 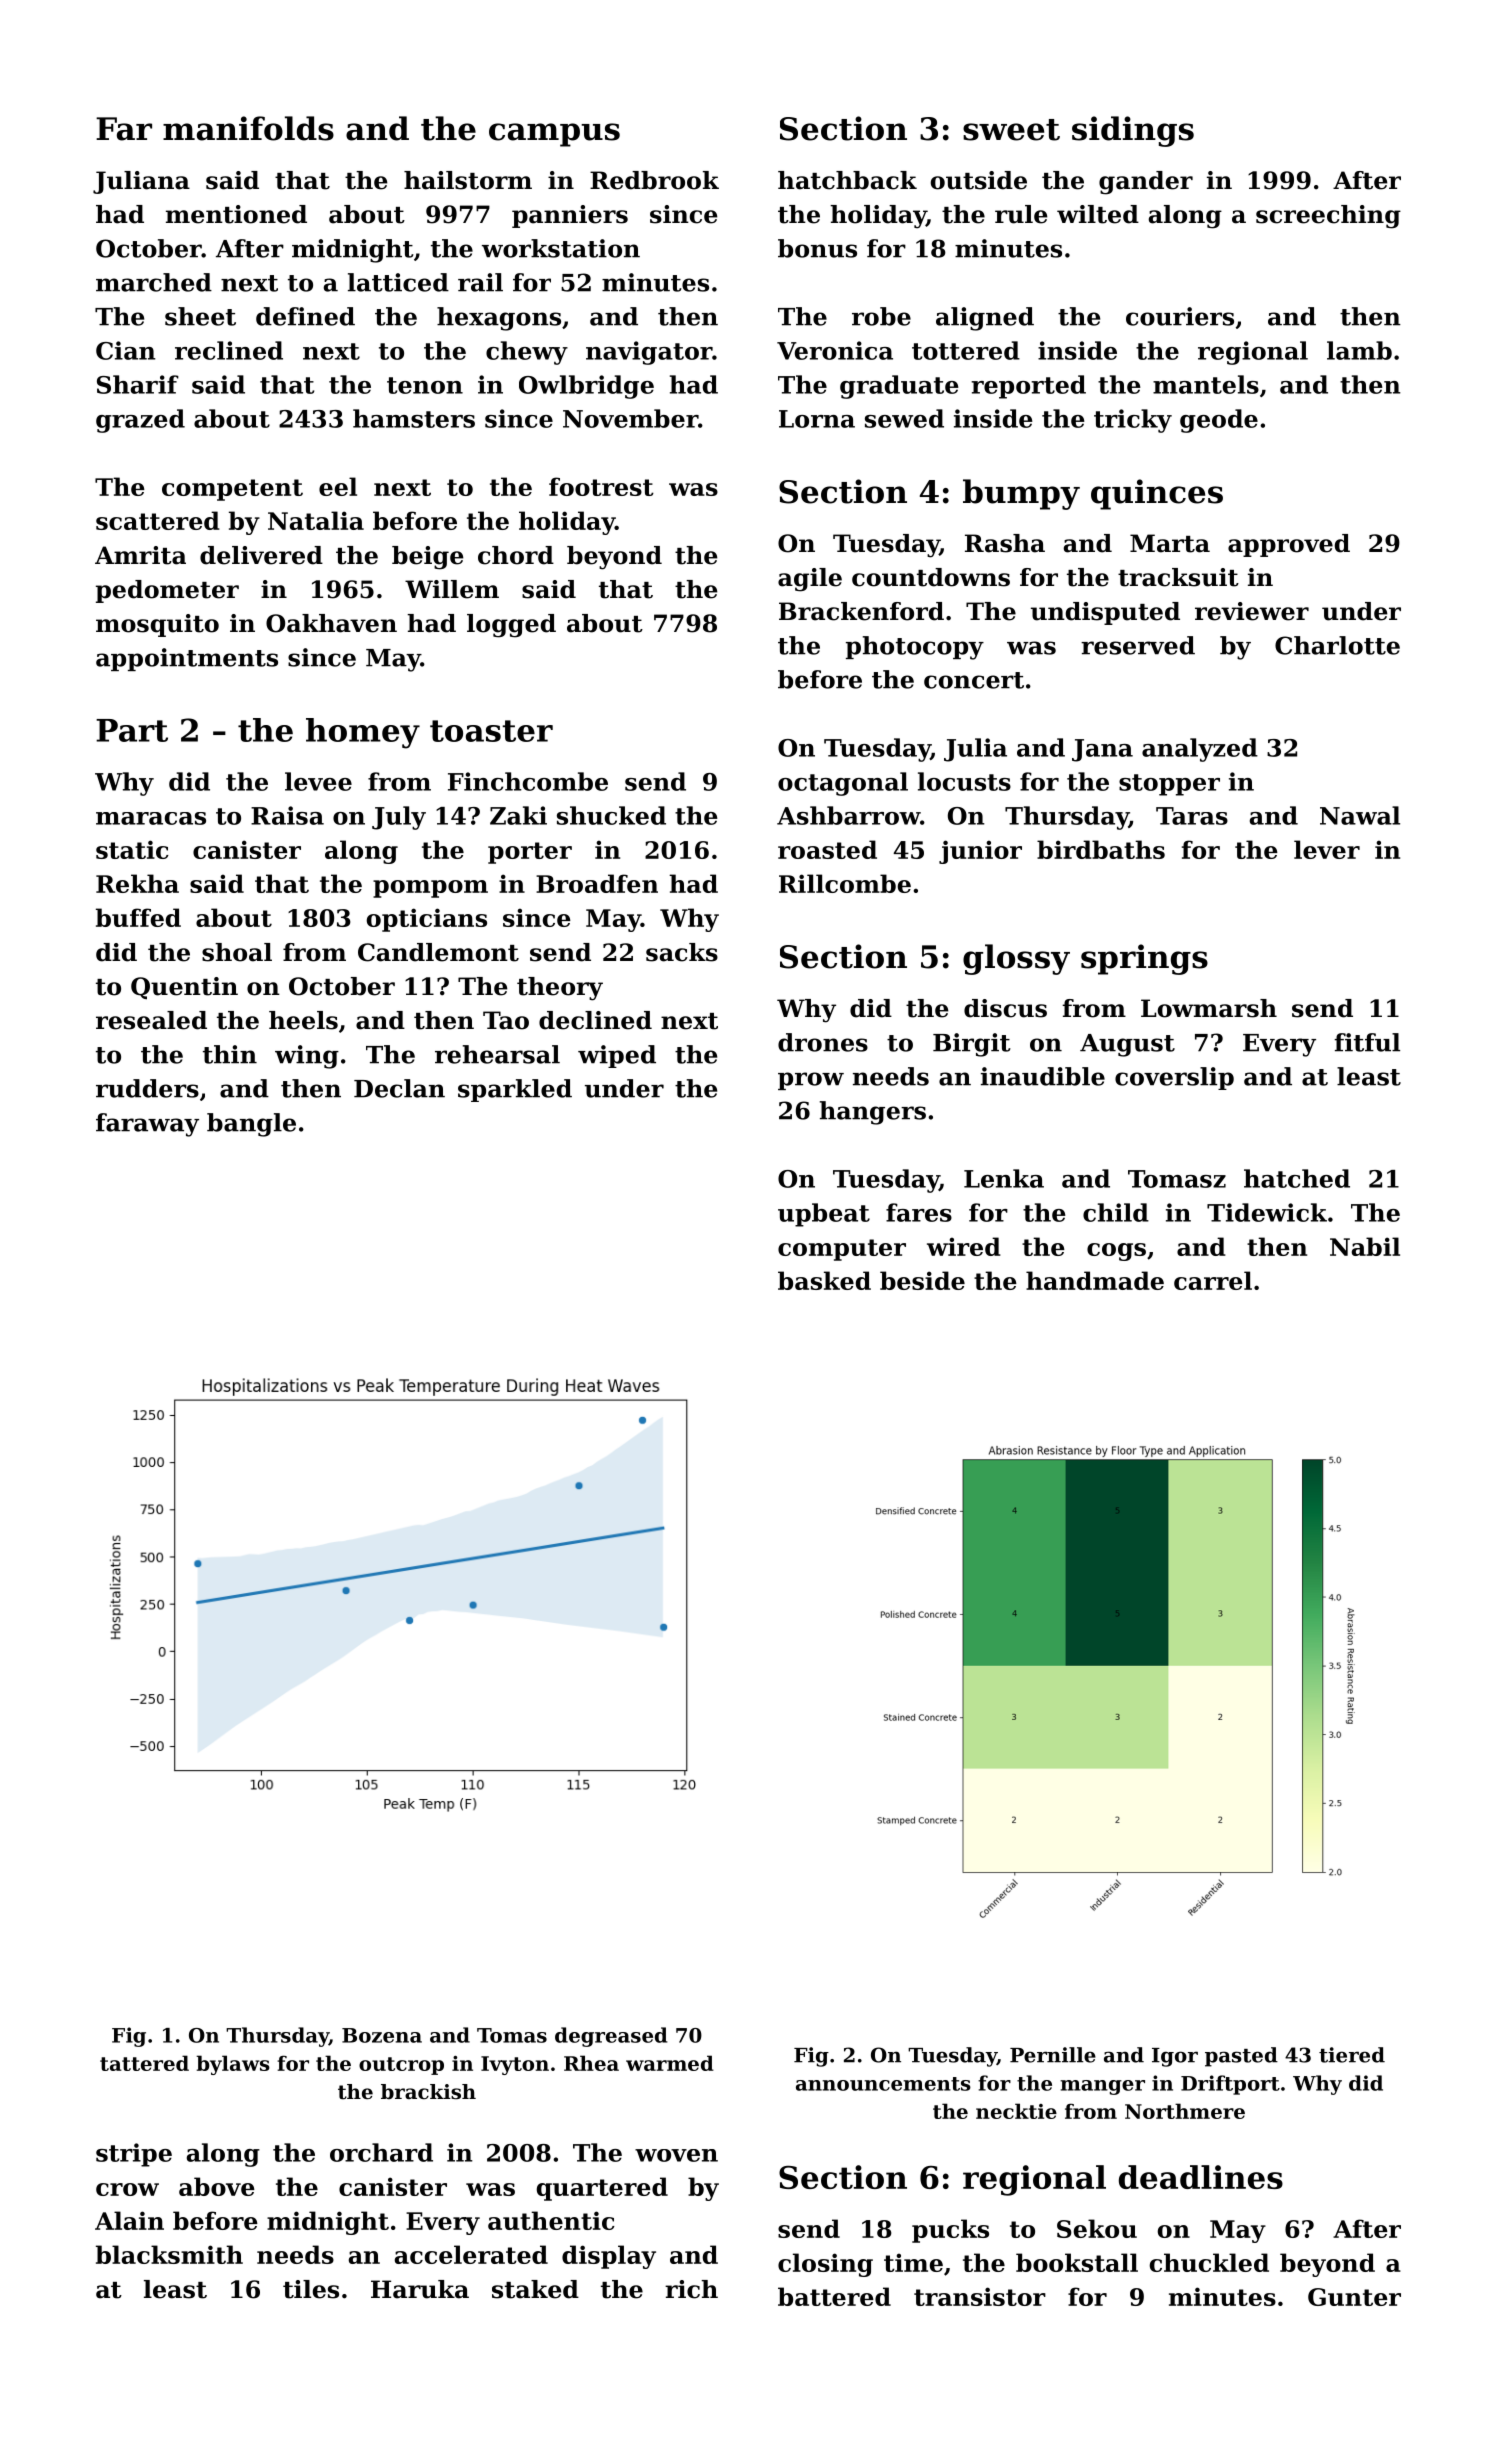 I want to click on bangle, so click(x=251, y=1125).
